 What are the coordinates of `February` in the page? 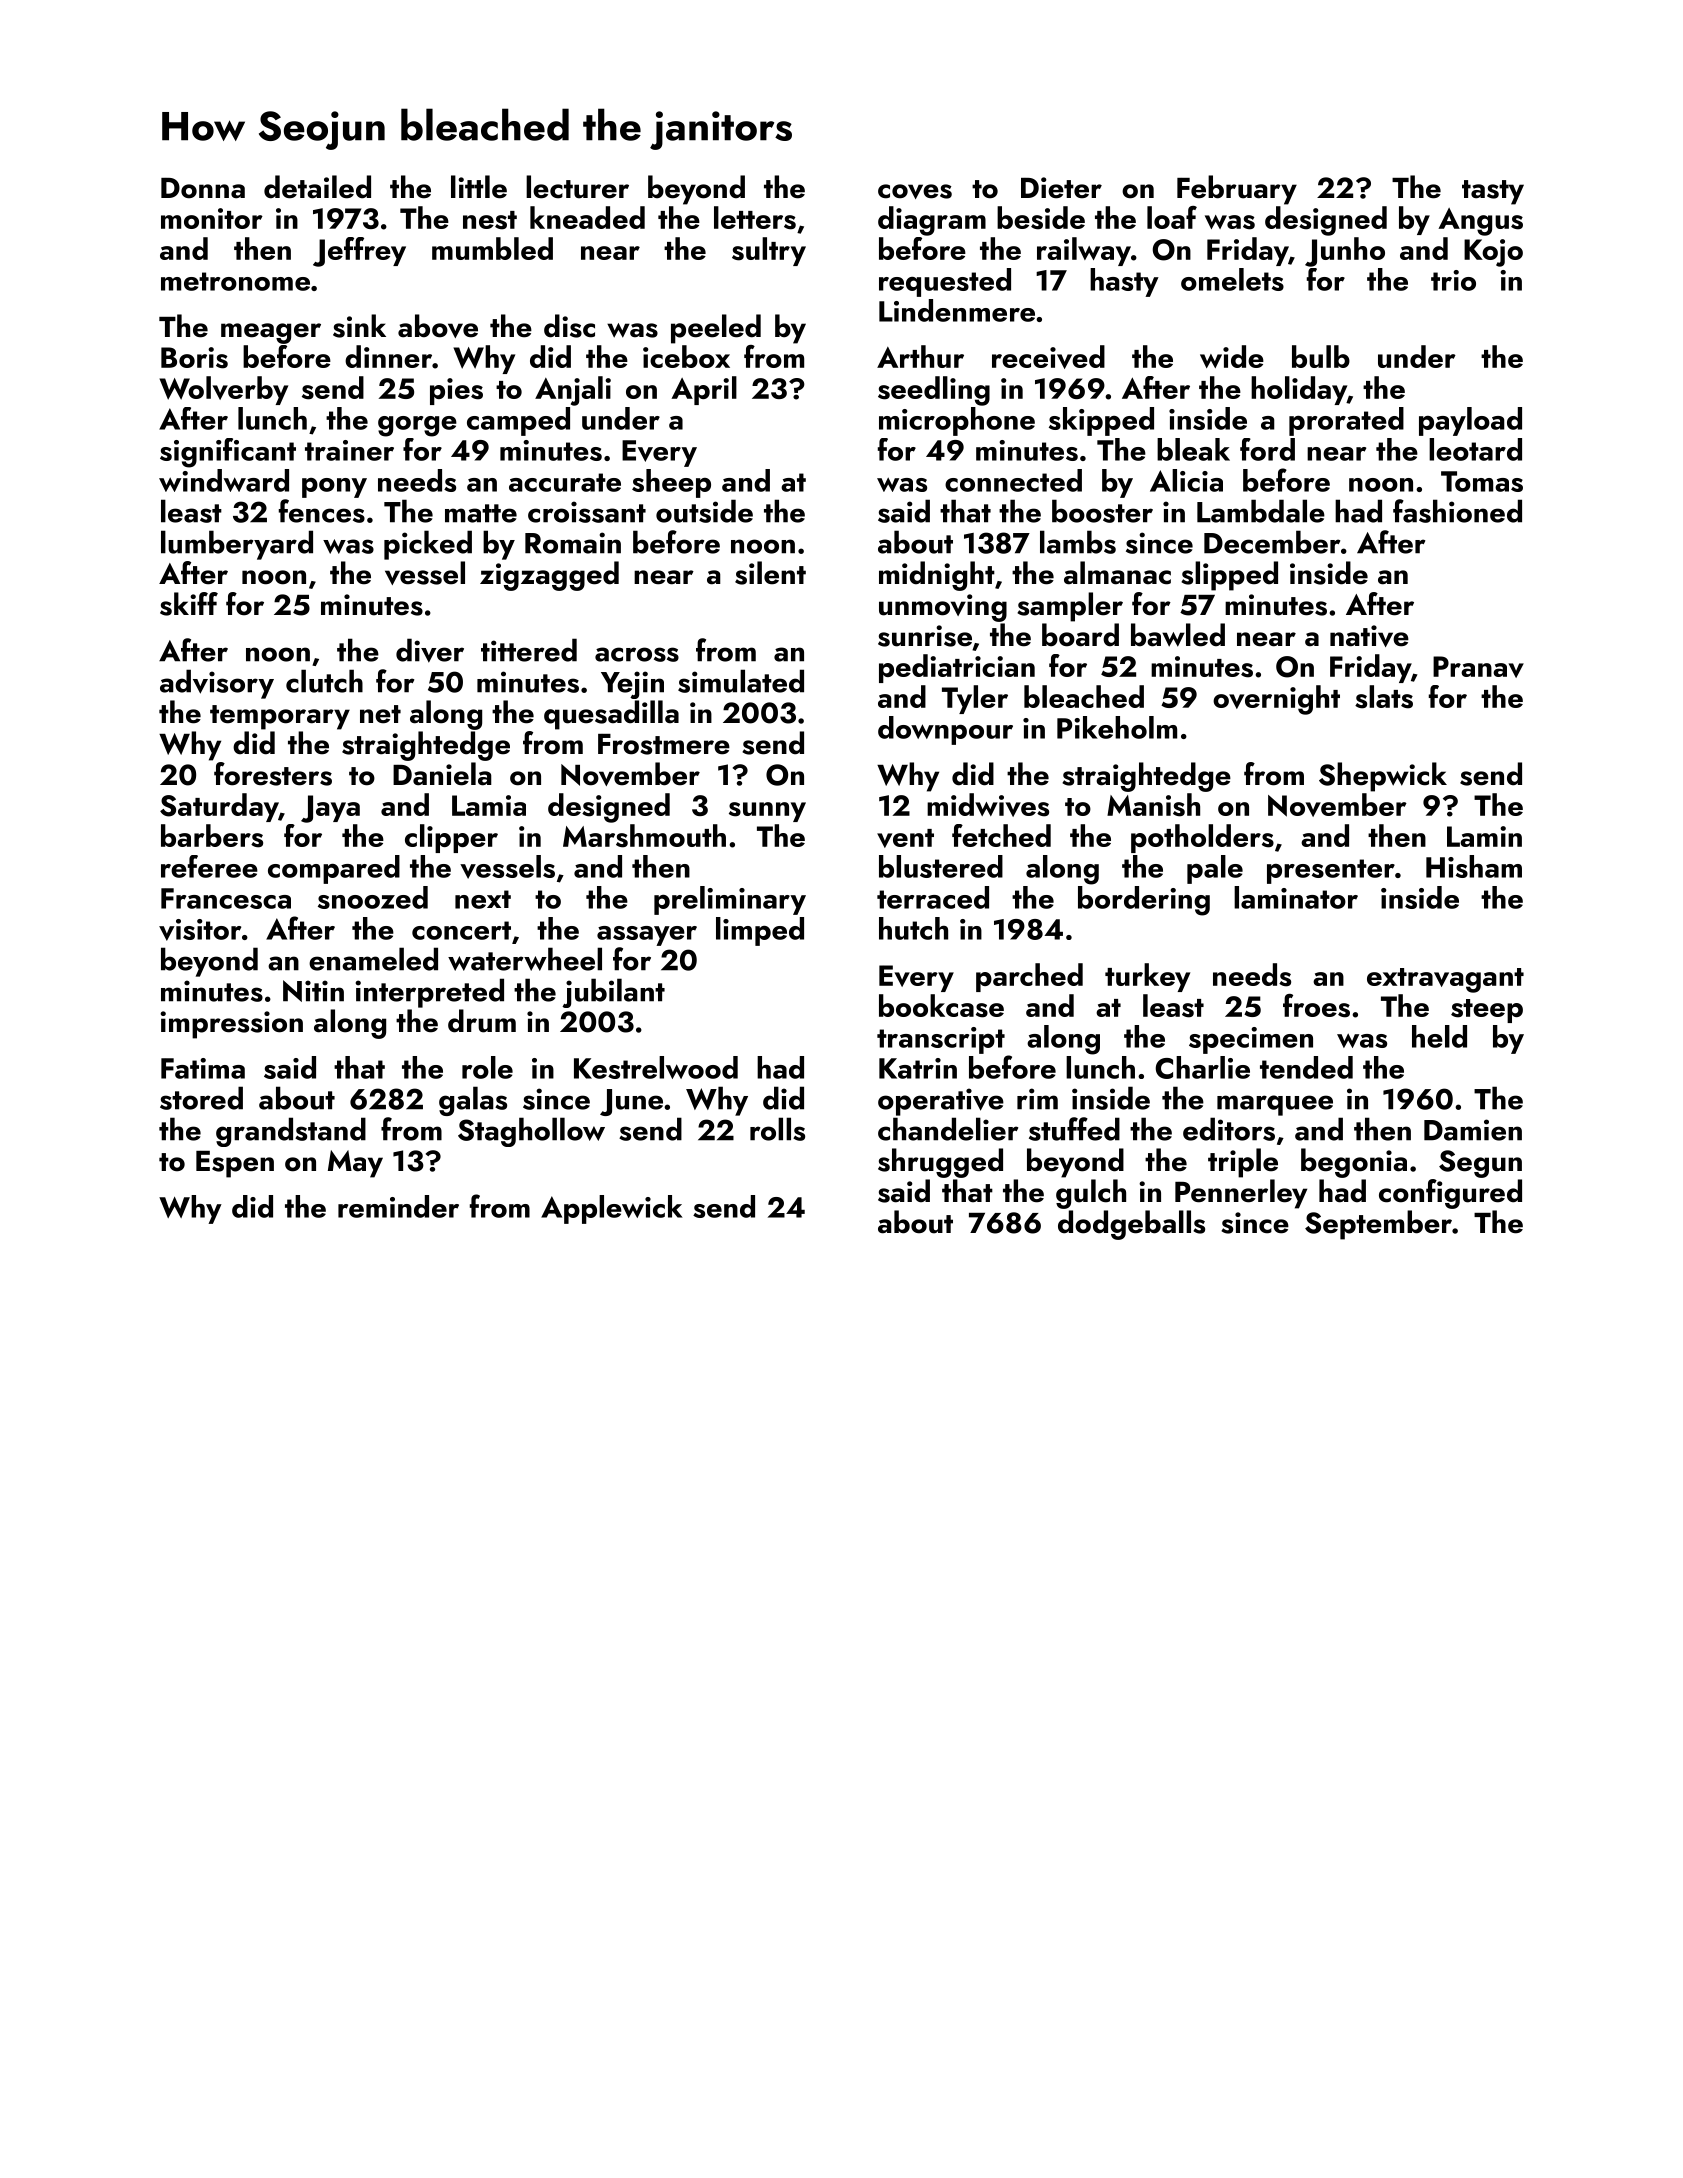 It's located at (1237, 190).
